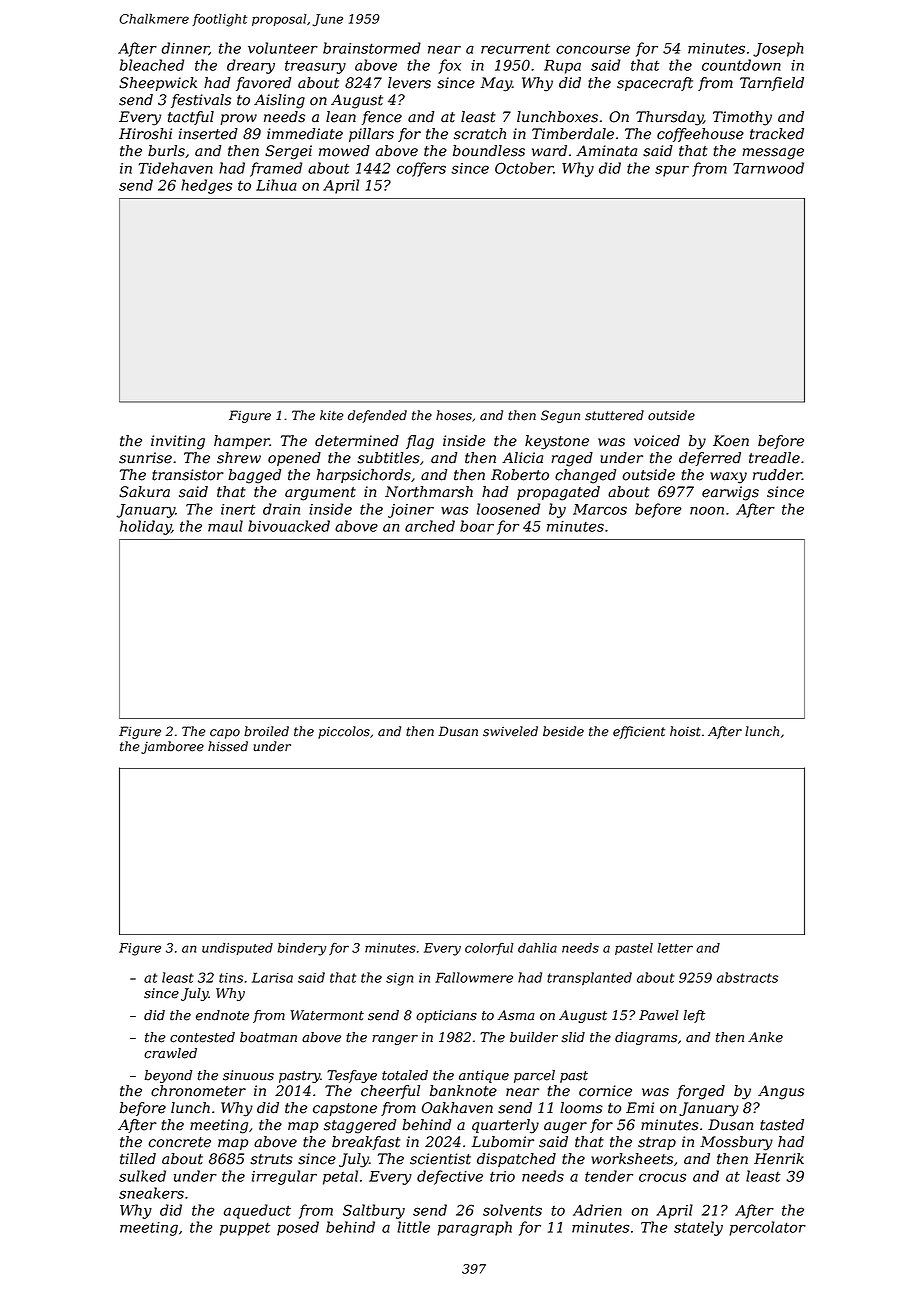 This screenshot has height=1308, width=924. What do you see at coordinates (206, 186) in the screenshot?
I see `hedges` at bounding box center [206, 186].
